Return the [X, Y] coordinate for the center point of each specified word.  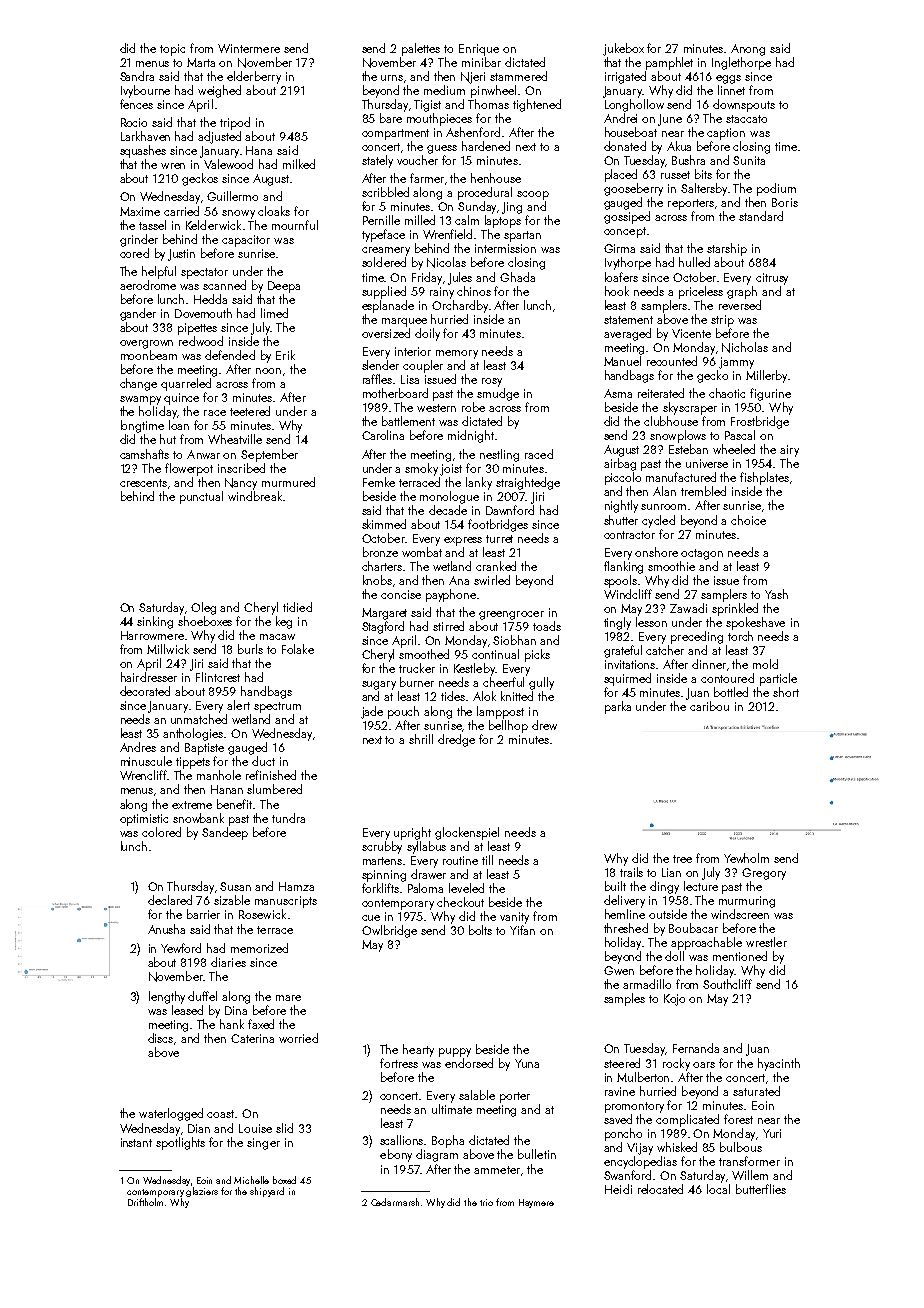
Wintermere [249, 48]
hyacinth [779, 1064]
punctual [201, 497]
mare [288, 998]
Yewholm [746, 858]
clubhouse [671, 421]
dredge [456, 740]
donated [625, 146]
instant [136, 1142]
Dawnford [510, 510]
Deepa [284, 287]
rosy [492, 382]
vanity [514, 918]
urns [392, 78]
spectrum [277, 707]
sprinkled [735, 609]
